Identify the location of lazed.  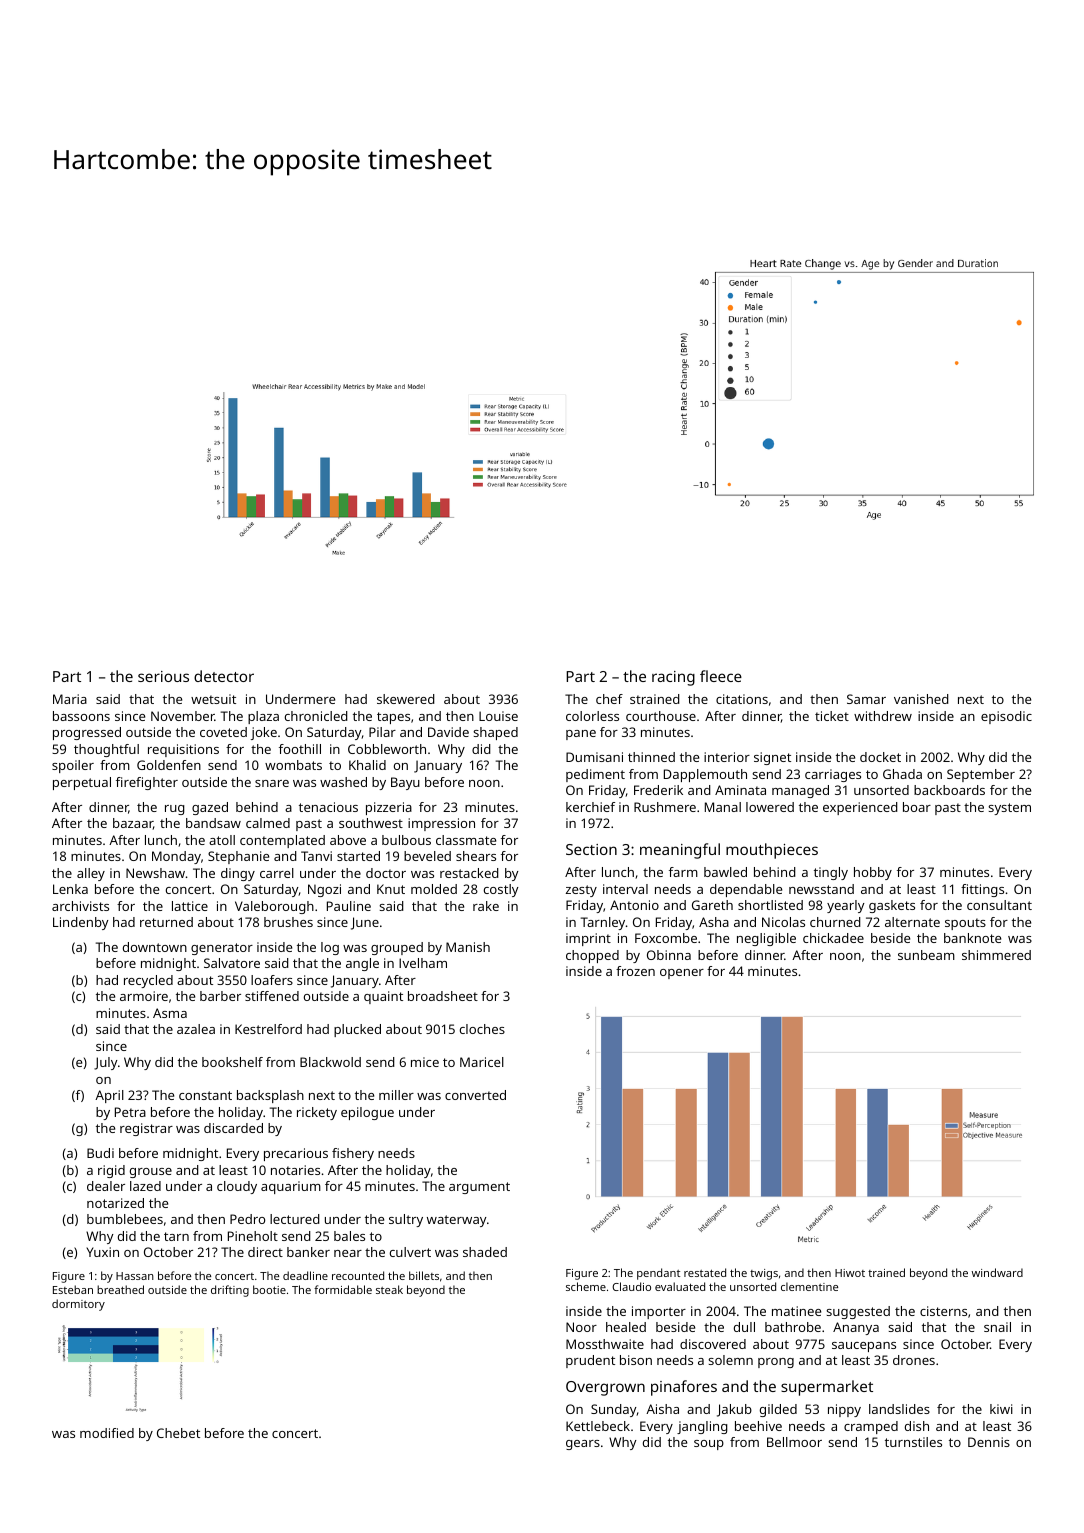
(145, 1186).
